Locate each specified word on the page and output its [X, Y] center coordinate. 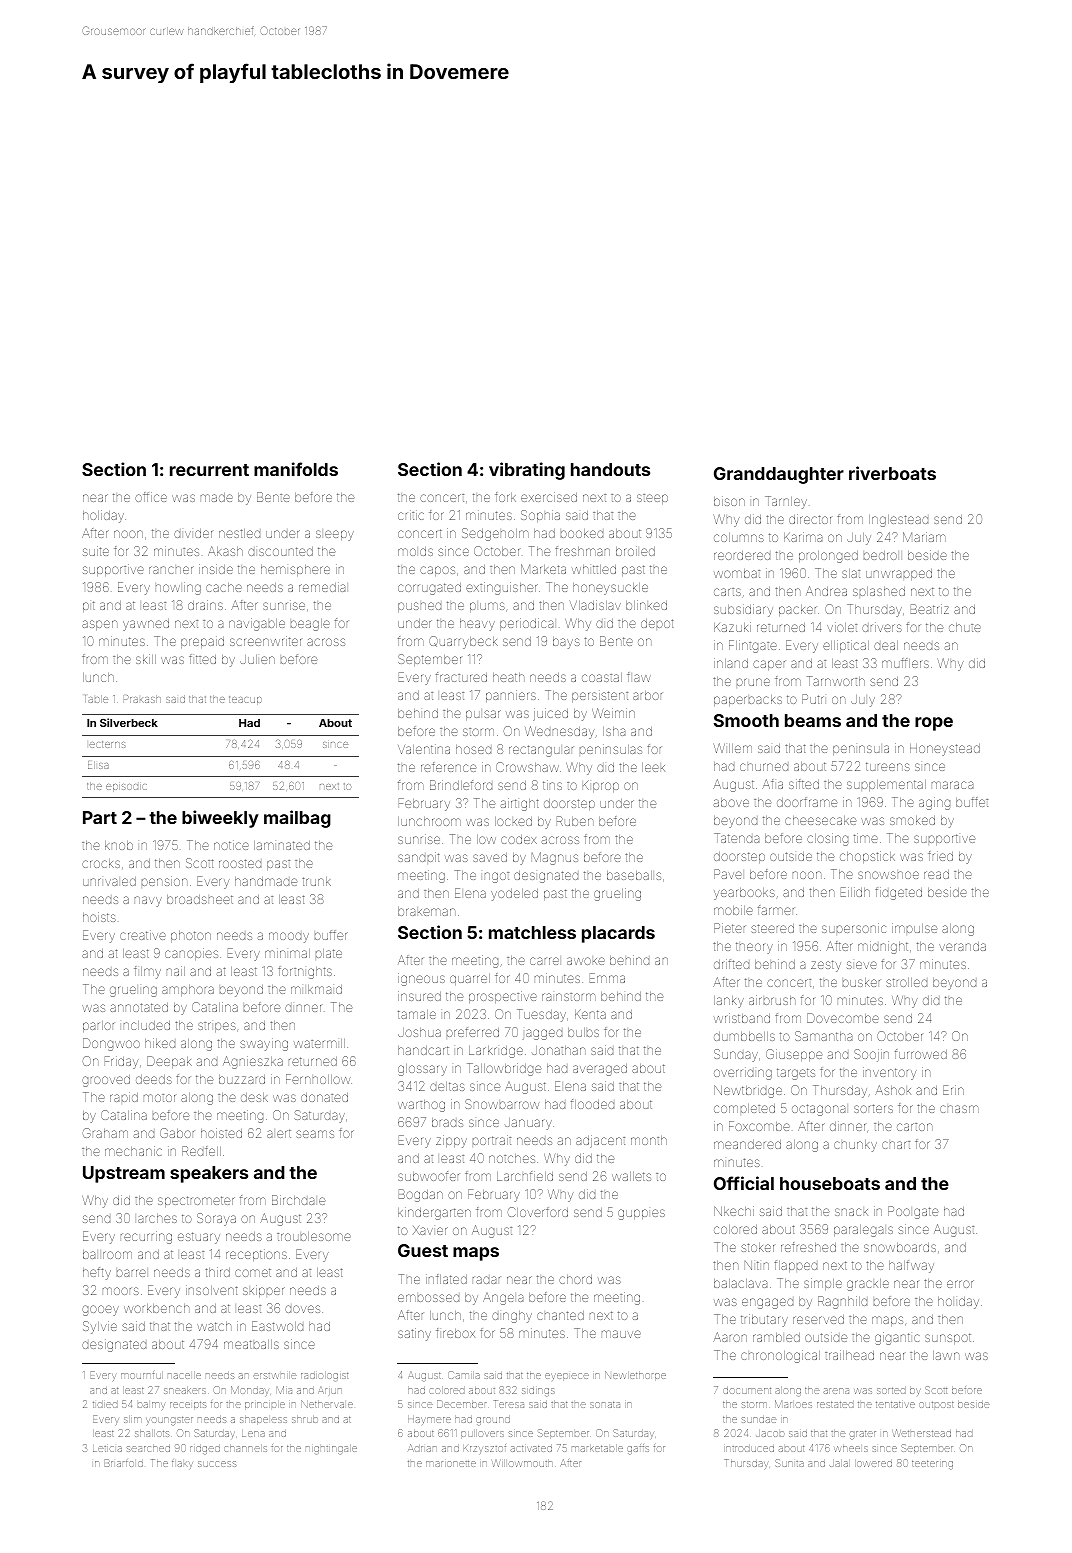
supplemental [886, 785]
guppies [641, 1214]
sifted [804, 784]
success [217, 1464]
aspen [100, 625]
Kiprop [601, 786]
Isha [614, 731]
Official [744, 1183]
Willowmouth [522, 1463]
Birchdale [299, 1200]
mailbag [297, 819]
